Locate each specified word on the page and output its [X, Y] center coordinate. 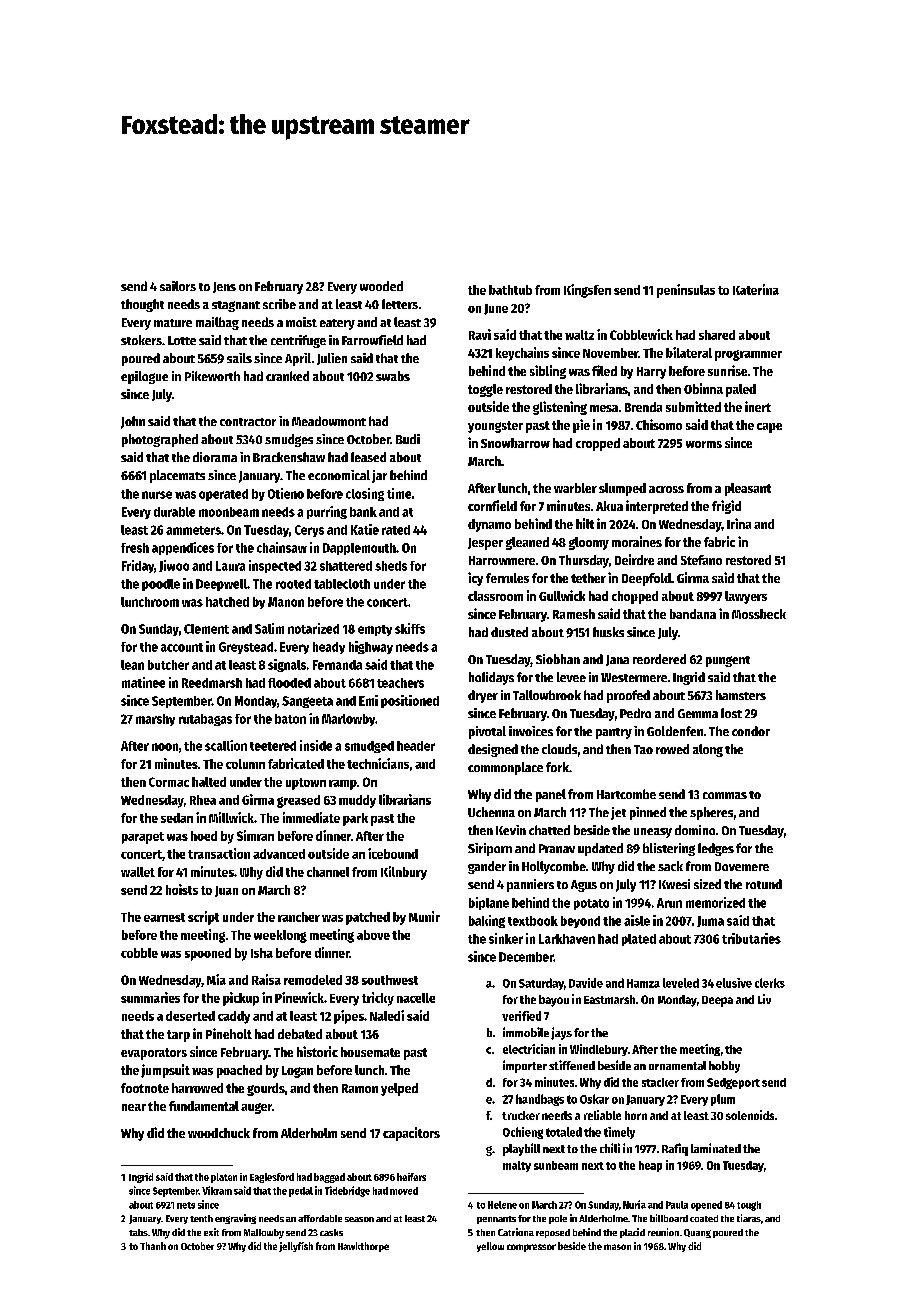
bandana [693, 614]
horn [636, 1115]
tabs [138, 1232]
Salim [269, 628]
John [133, 422]
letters [400, 304]
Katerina [756, 289]
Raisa [266, 979]
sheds [391, 566]
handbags [540, 1100]
